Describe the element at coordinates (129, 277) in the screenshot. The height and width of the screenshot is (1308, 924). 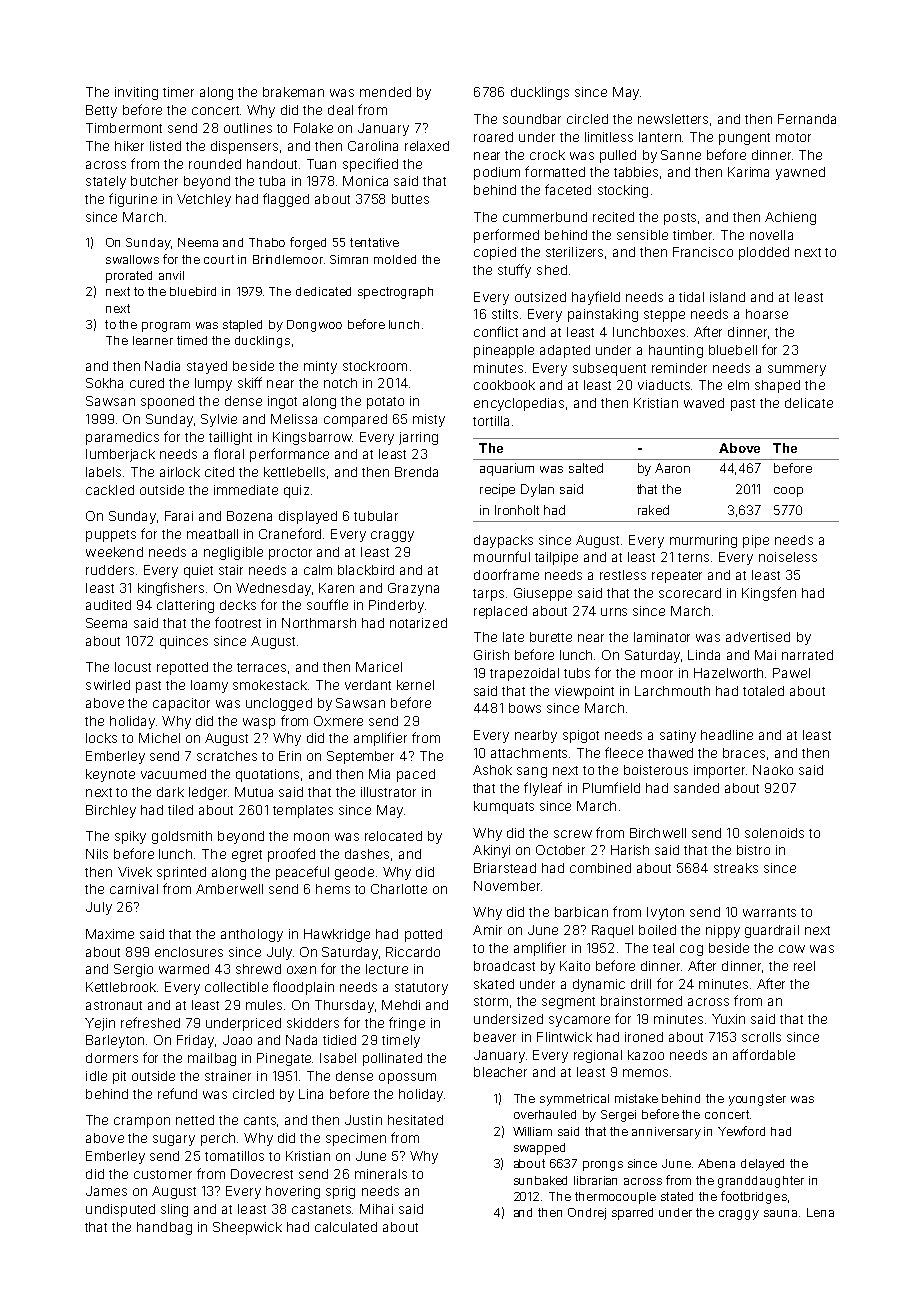
I see `prorated` at that location.
